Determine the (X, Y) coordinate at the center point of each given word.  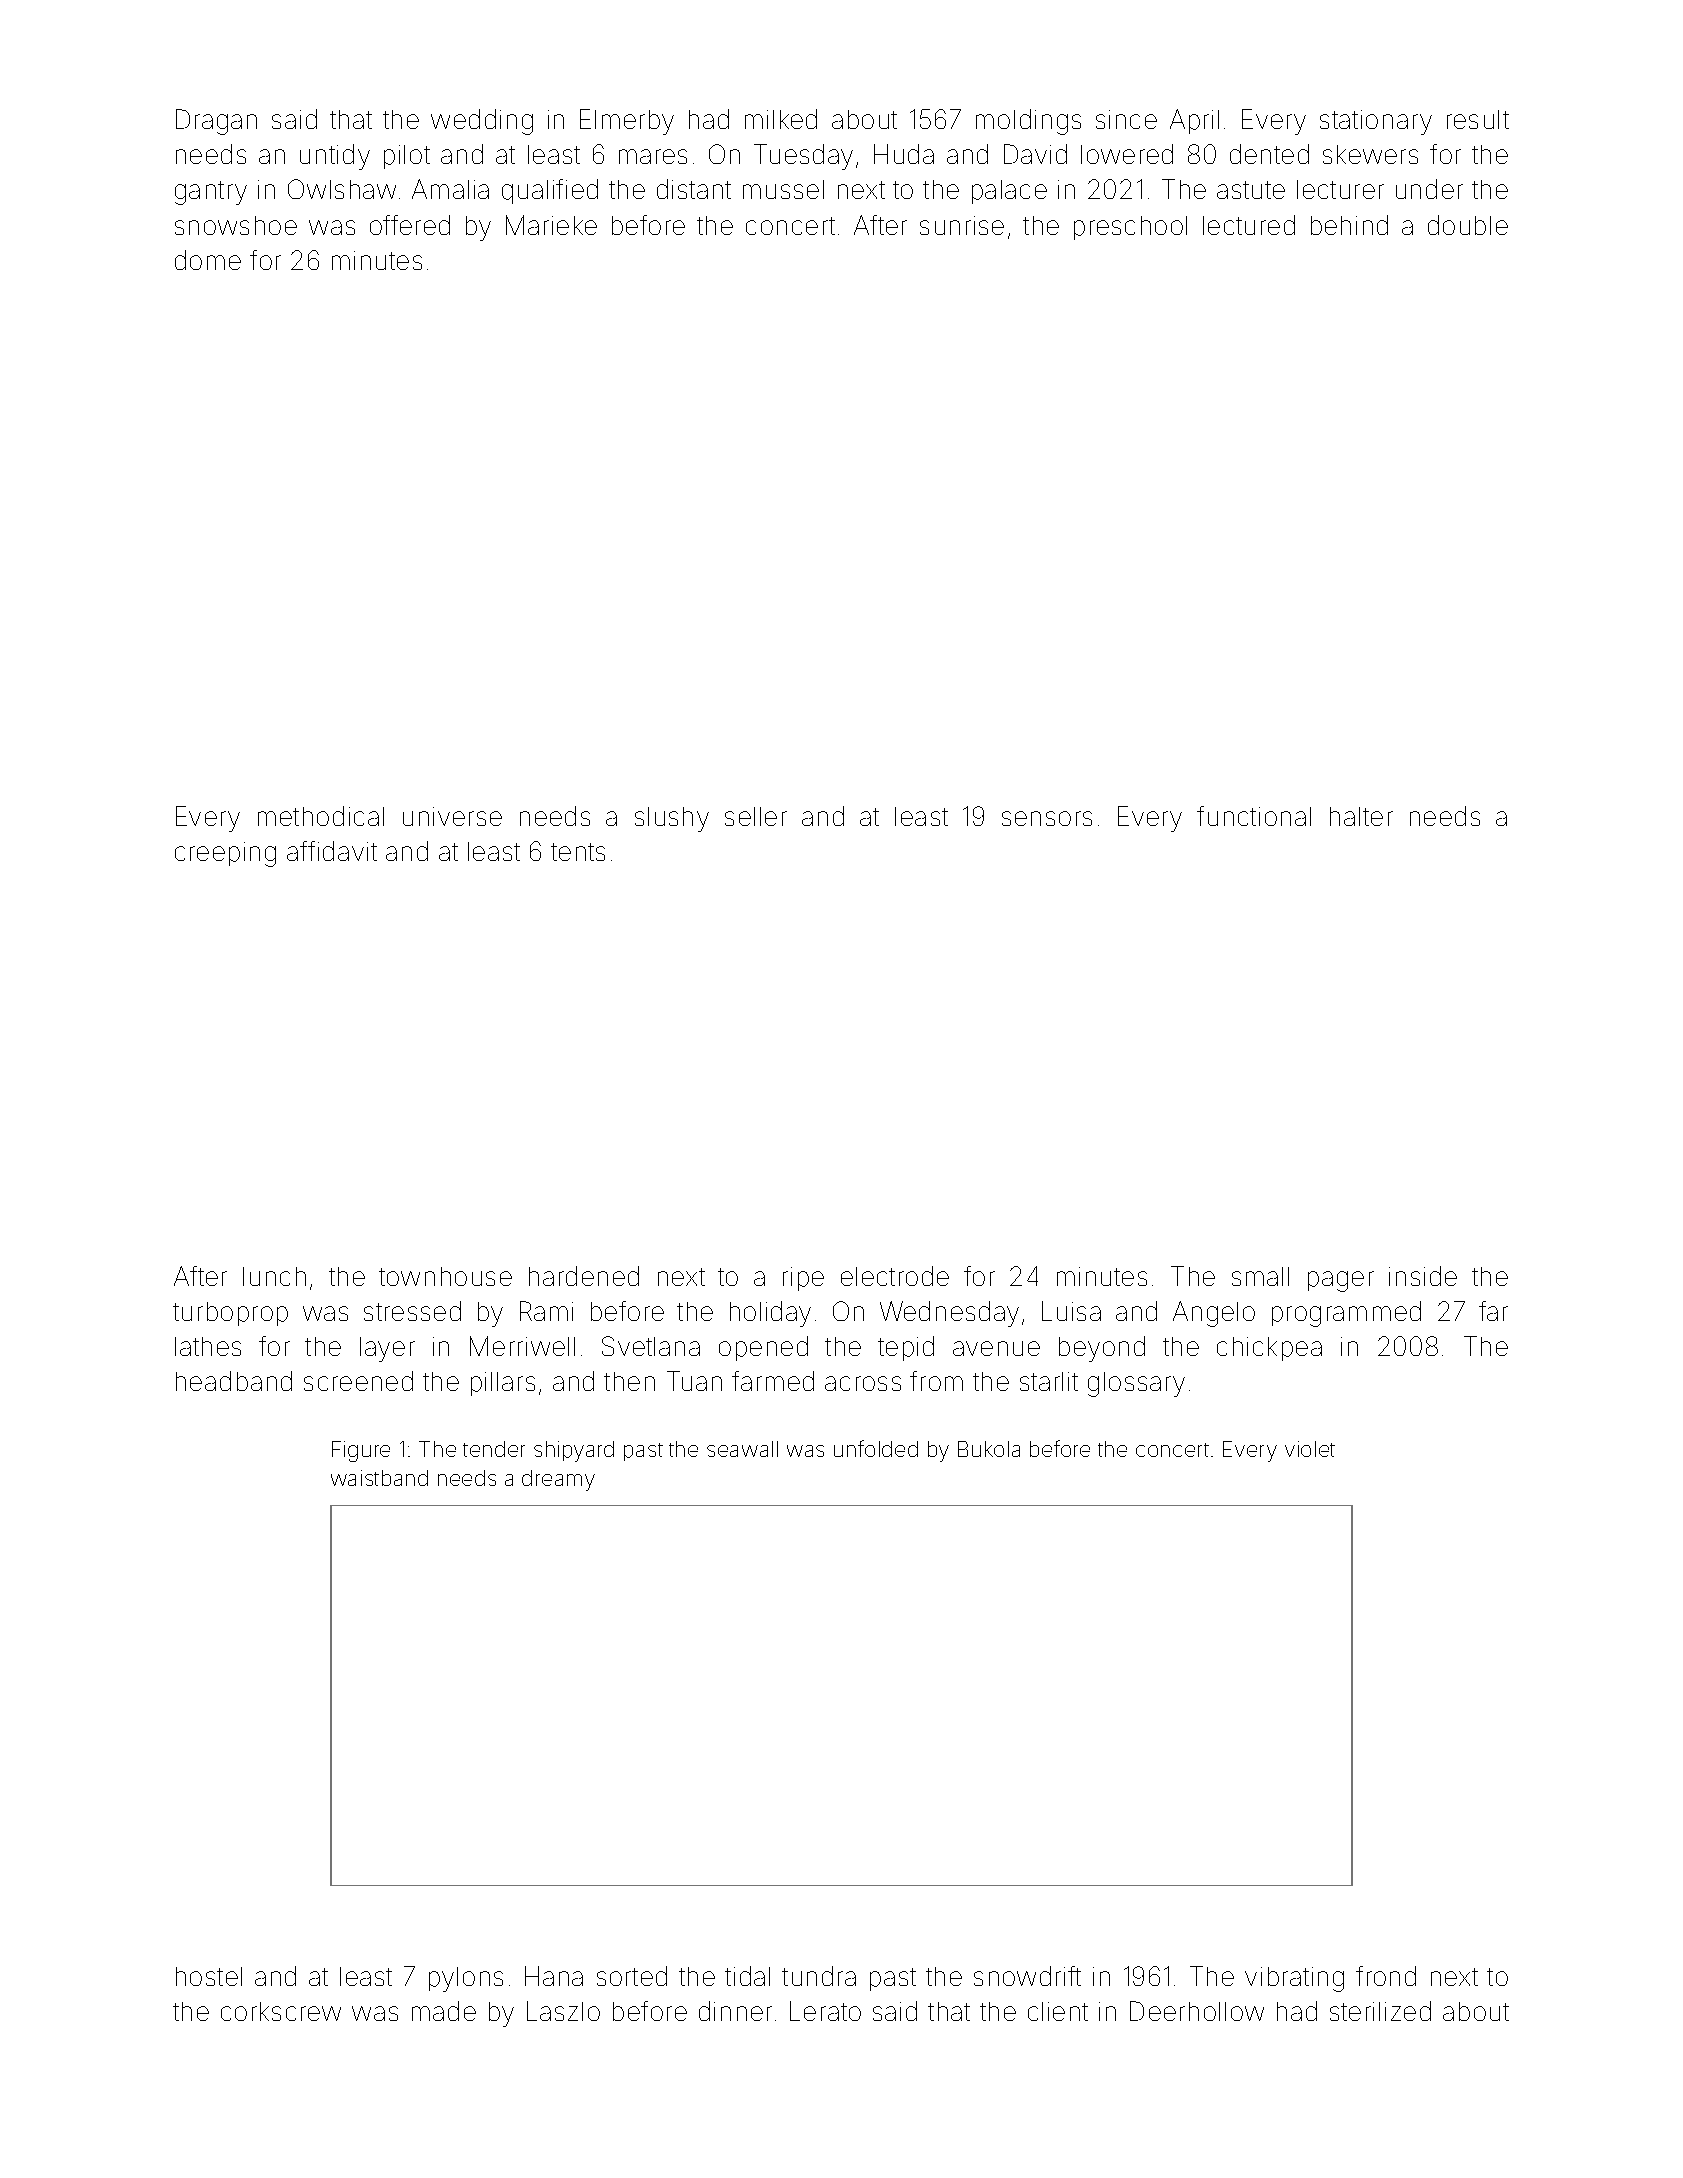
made (444, 2011)
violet (1310, 1449)
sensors (1047, 818)
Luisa (1071, 1311)
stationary (1376, 122)
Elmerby (627, 122)
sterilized (1380, 2011)
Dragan (216, 122)
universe (452, 816)
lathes (208, 1346)
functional (1254, 816)
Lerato (825, 2011)
